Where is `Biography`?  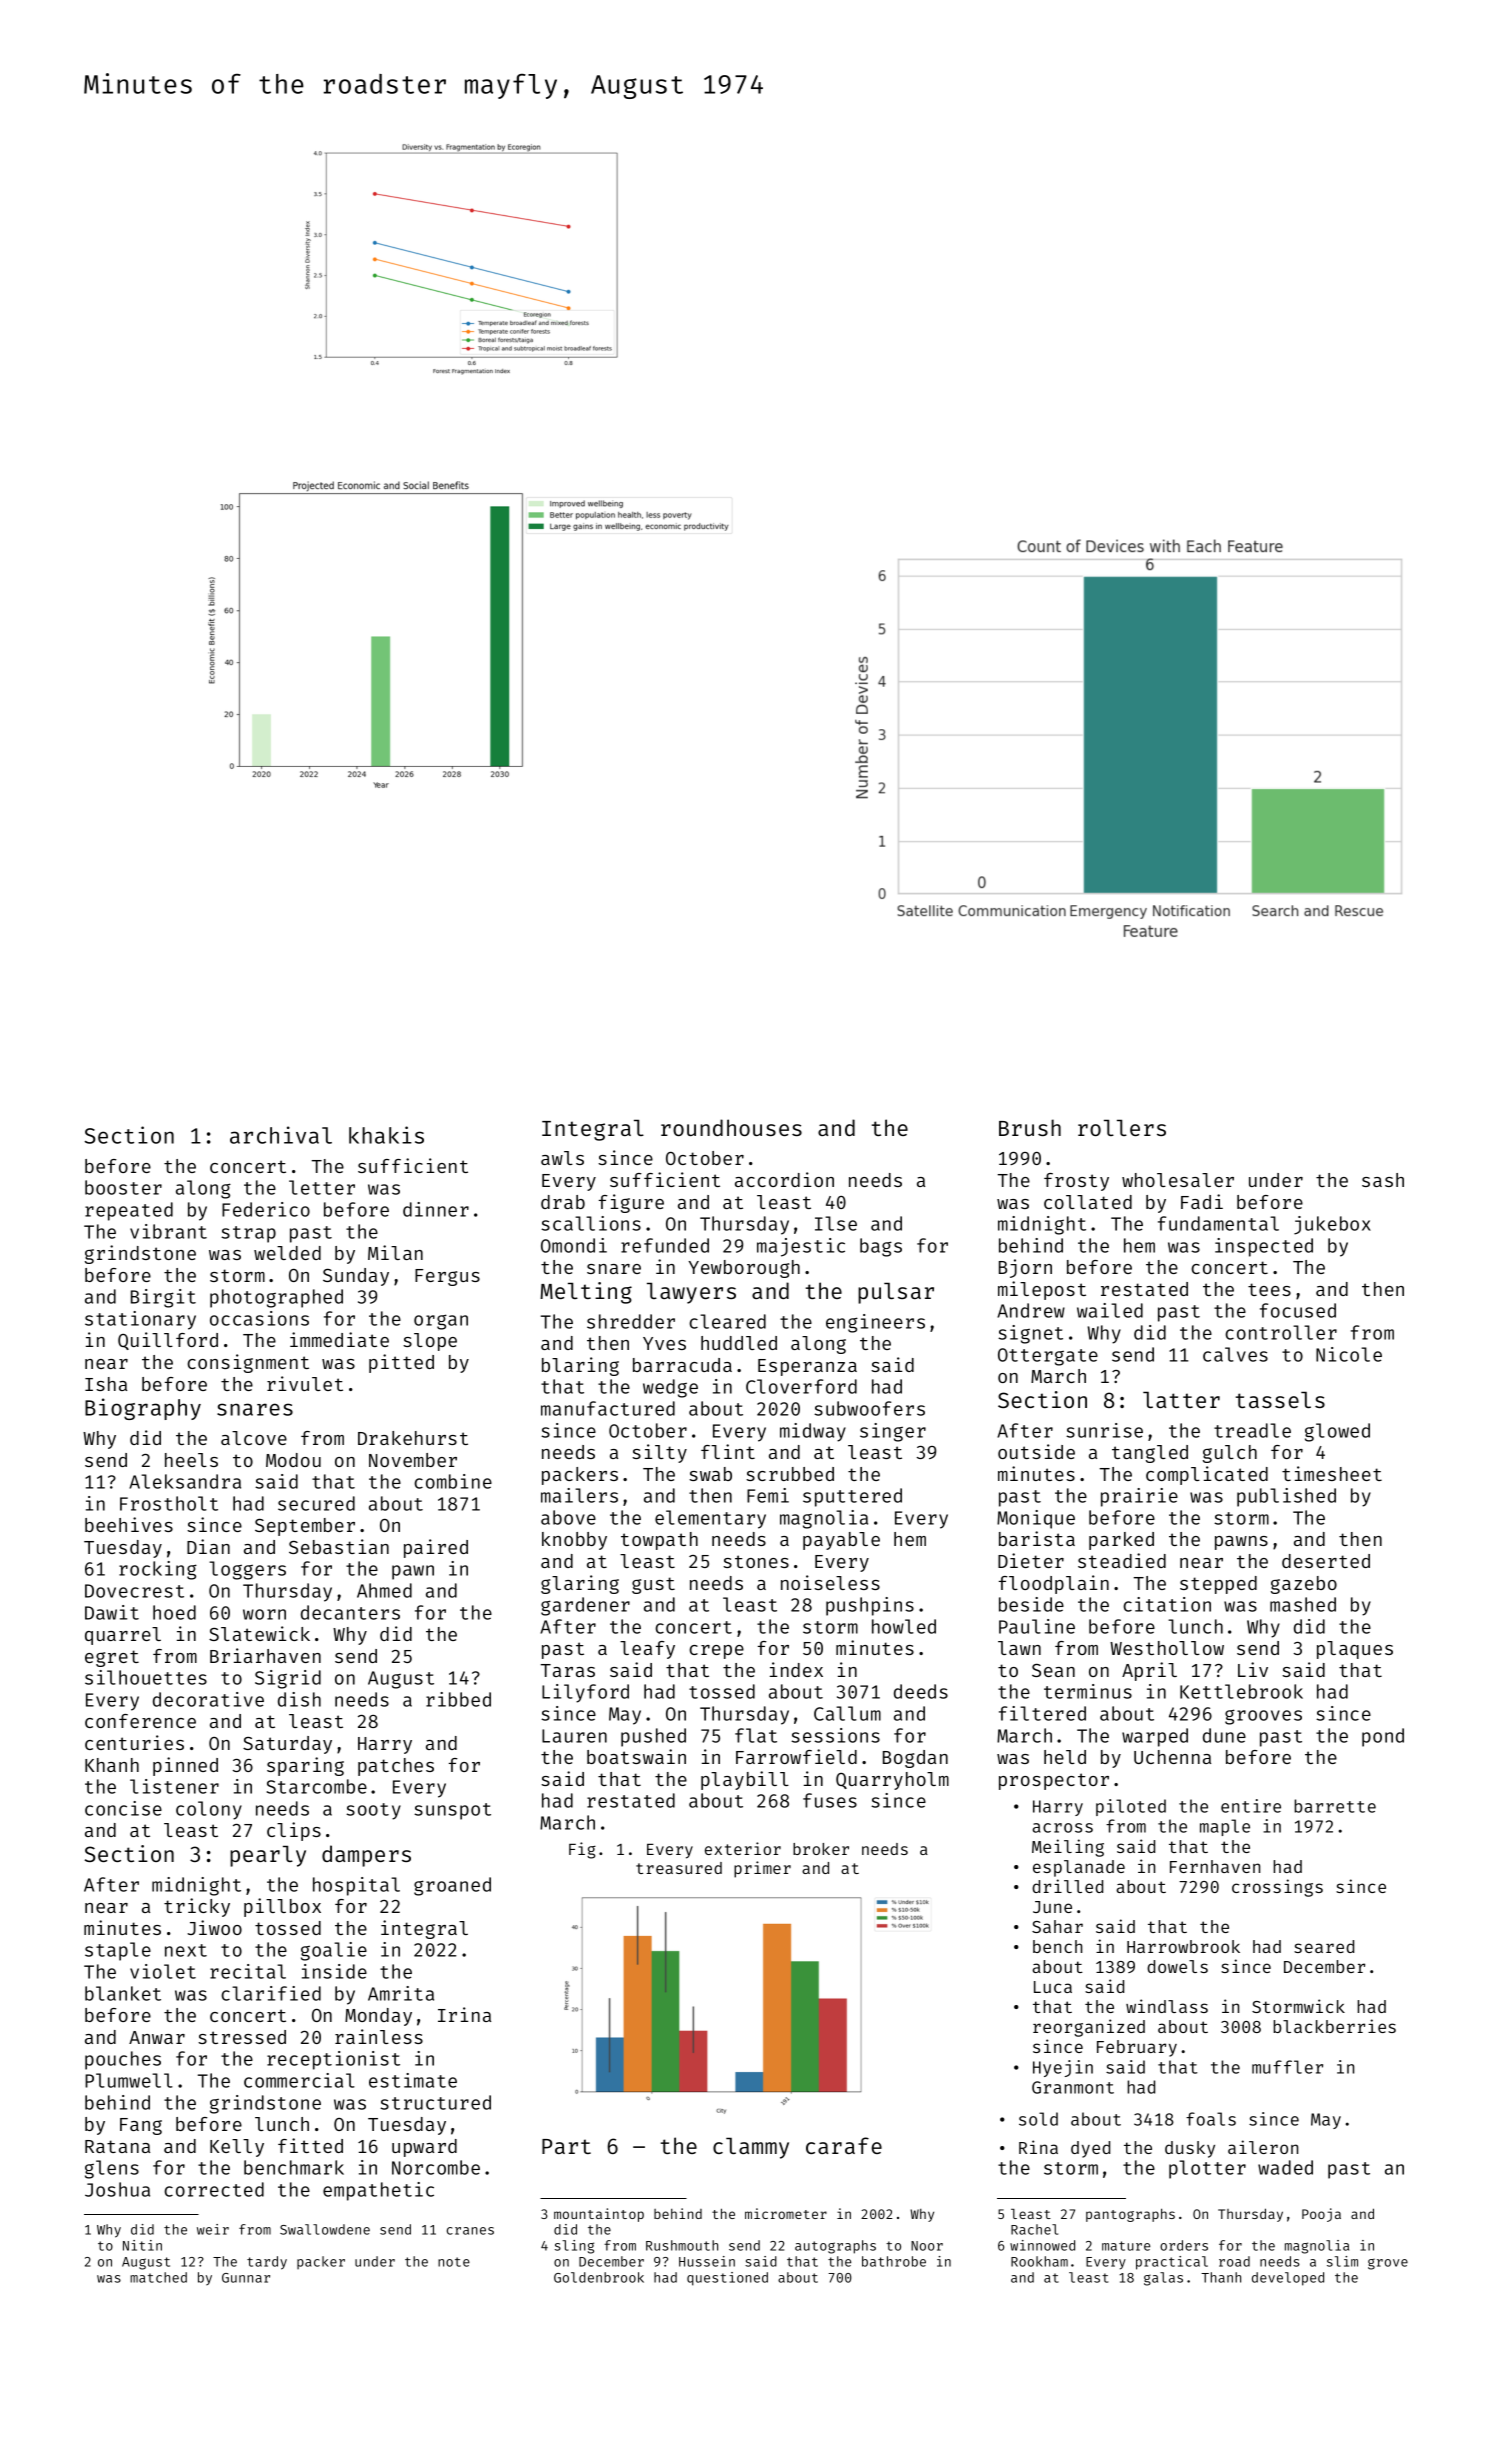 Biography is located at coordinates (143, 1409).
